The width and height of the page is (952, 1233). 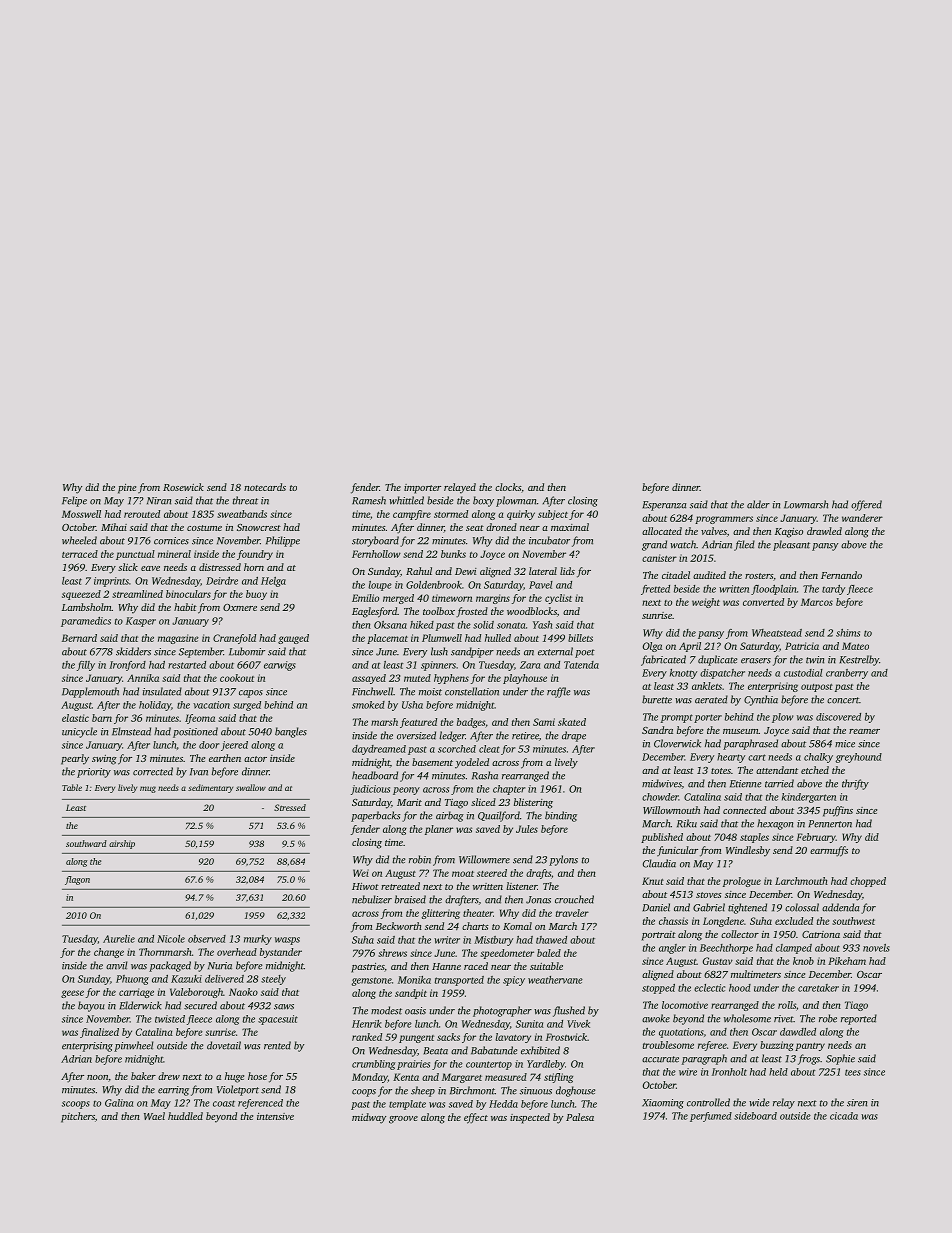 I want to click on incubator, so click(x=549, y=540).
